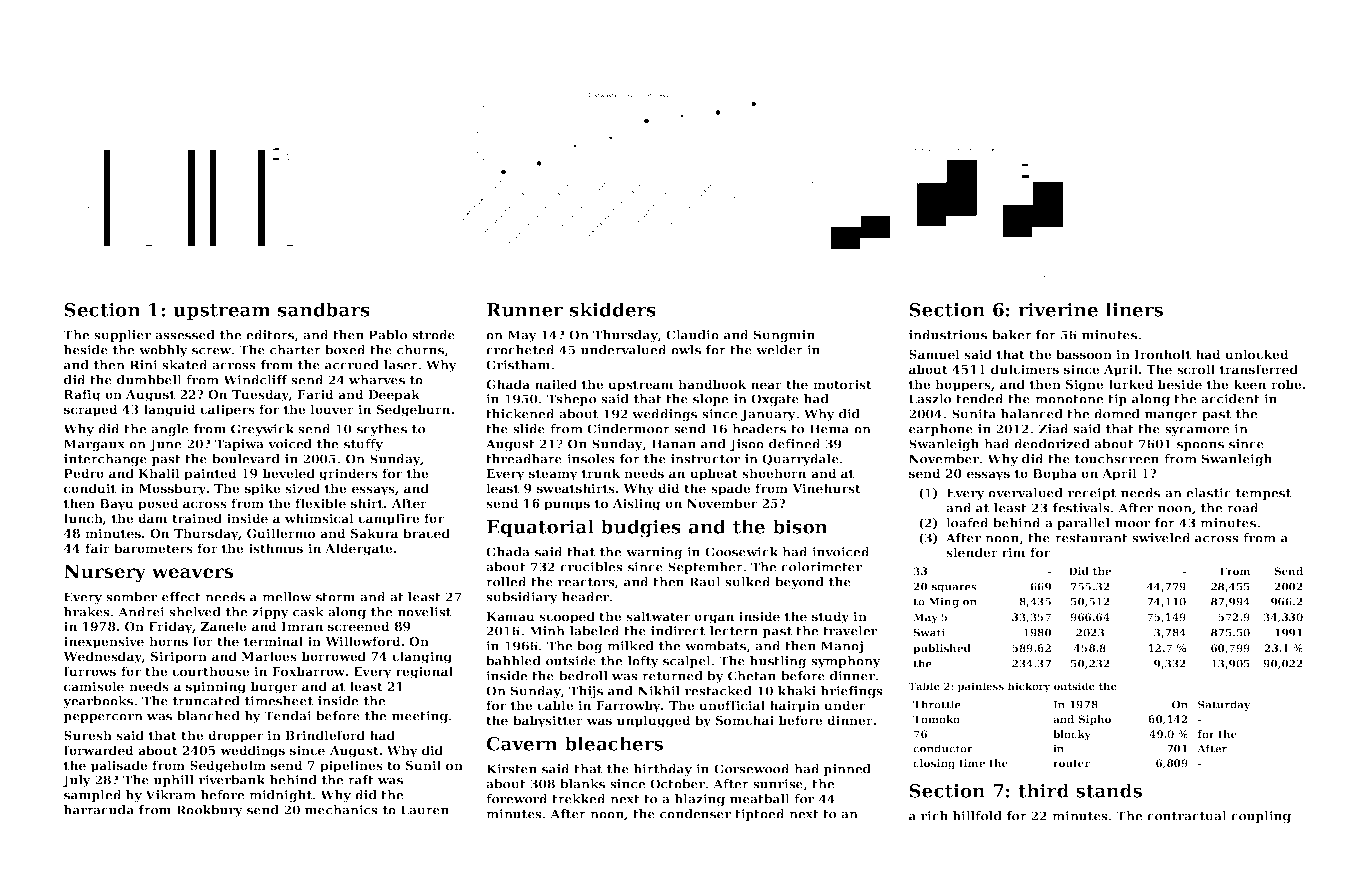  Describe the element at coordinates (1261, 817) in the image. I see `coupling` at that location.
